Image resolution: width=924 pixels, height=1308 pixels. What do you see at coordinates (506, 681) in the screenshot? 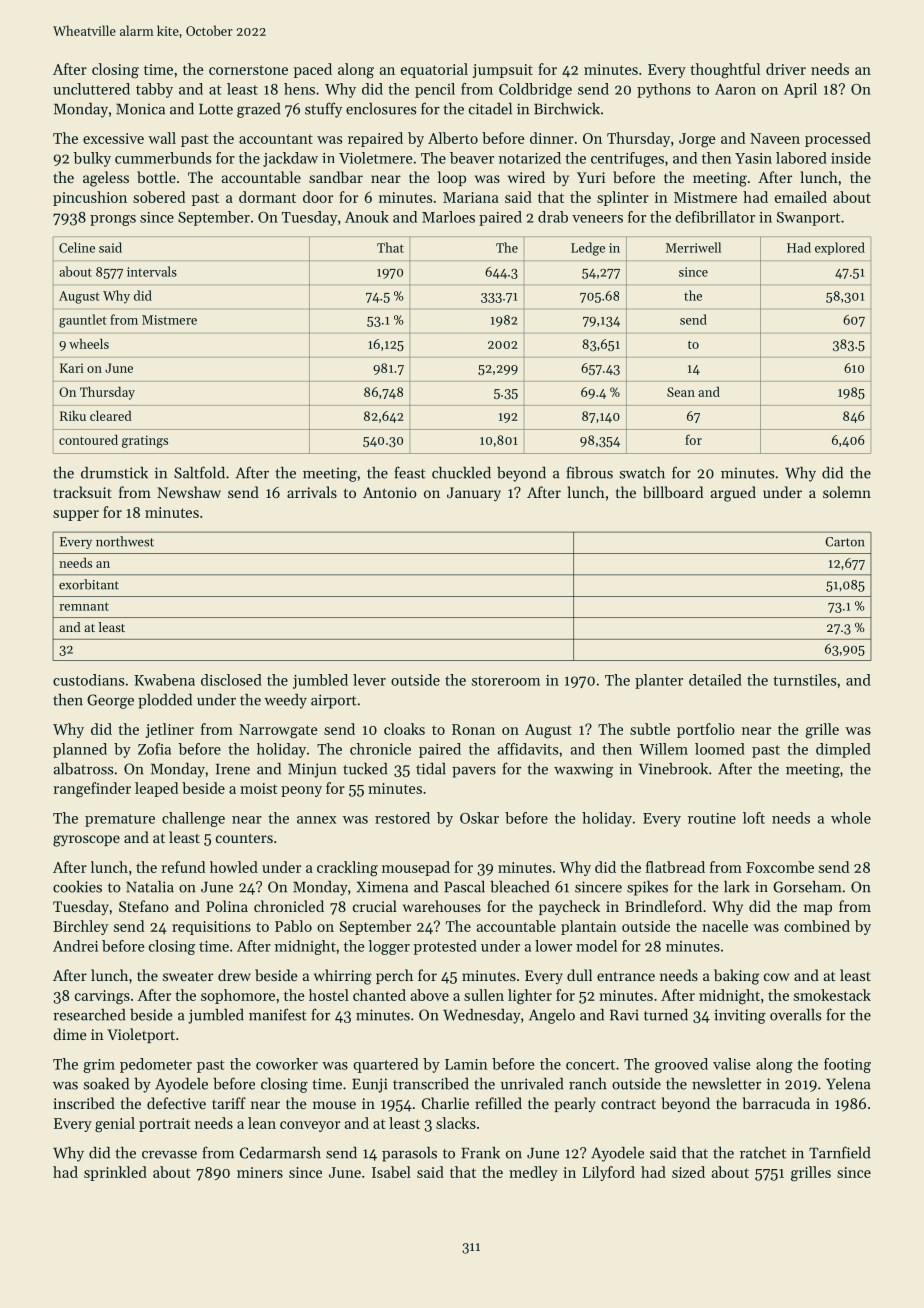
I see `storeroom` at bounding box center [506, 681].
